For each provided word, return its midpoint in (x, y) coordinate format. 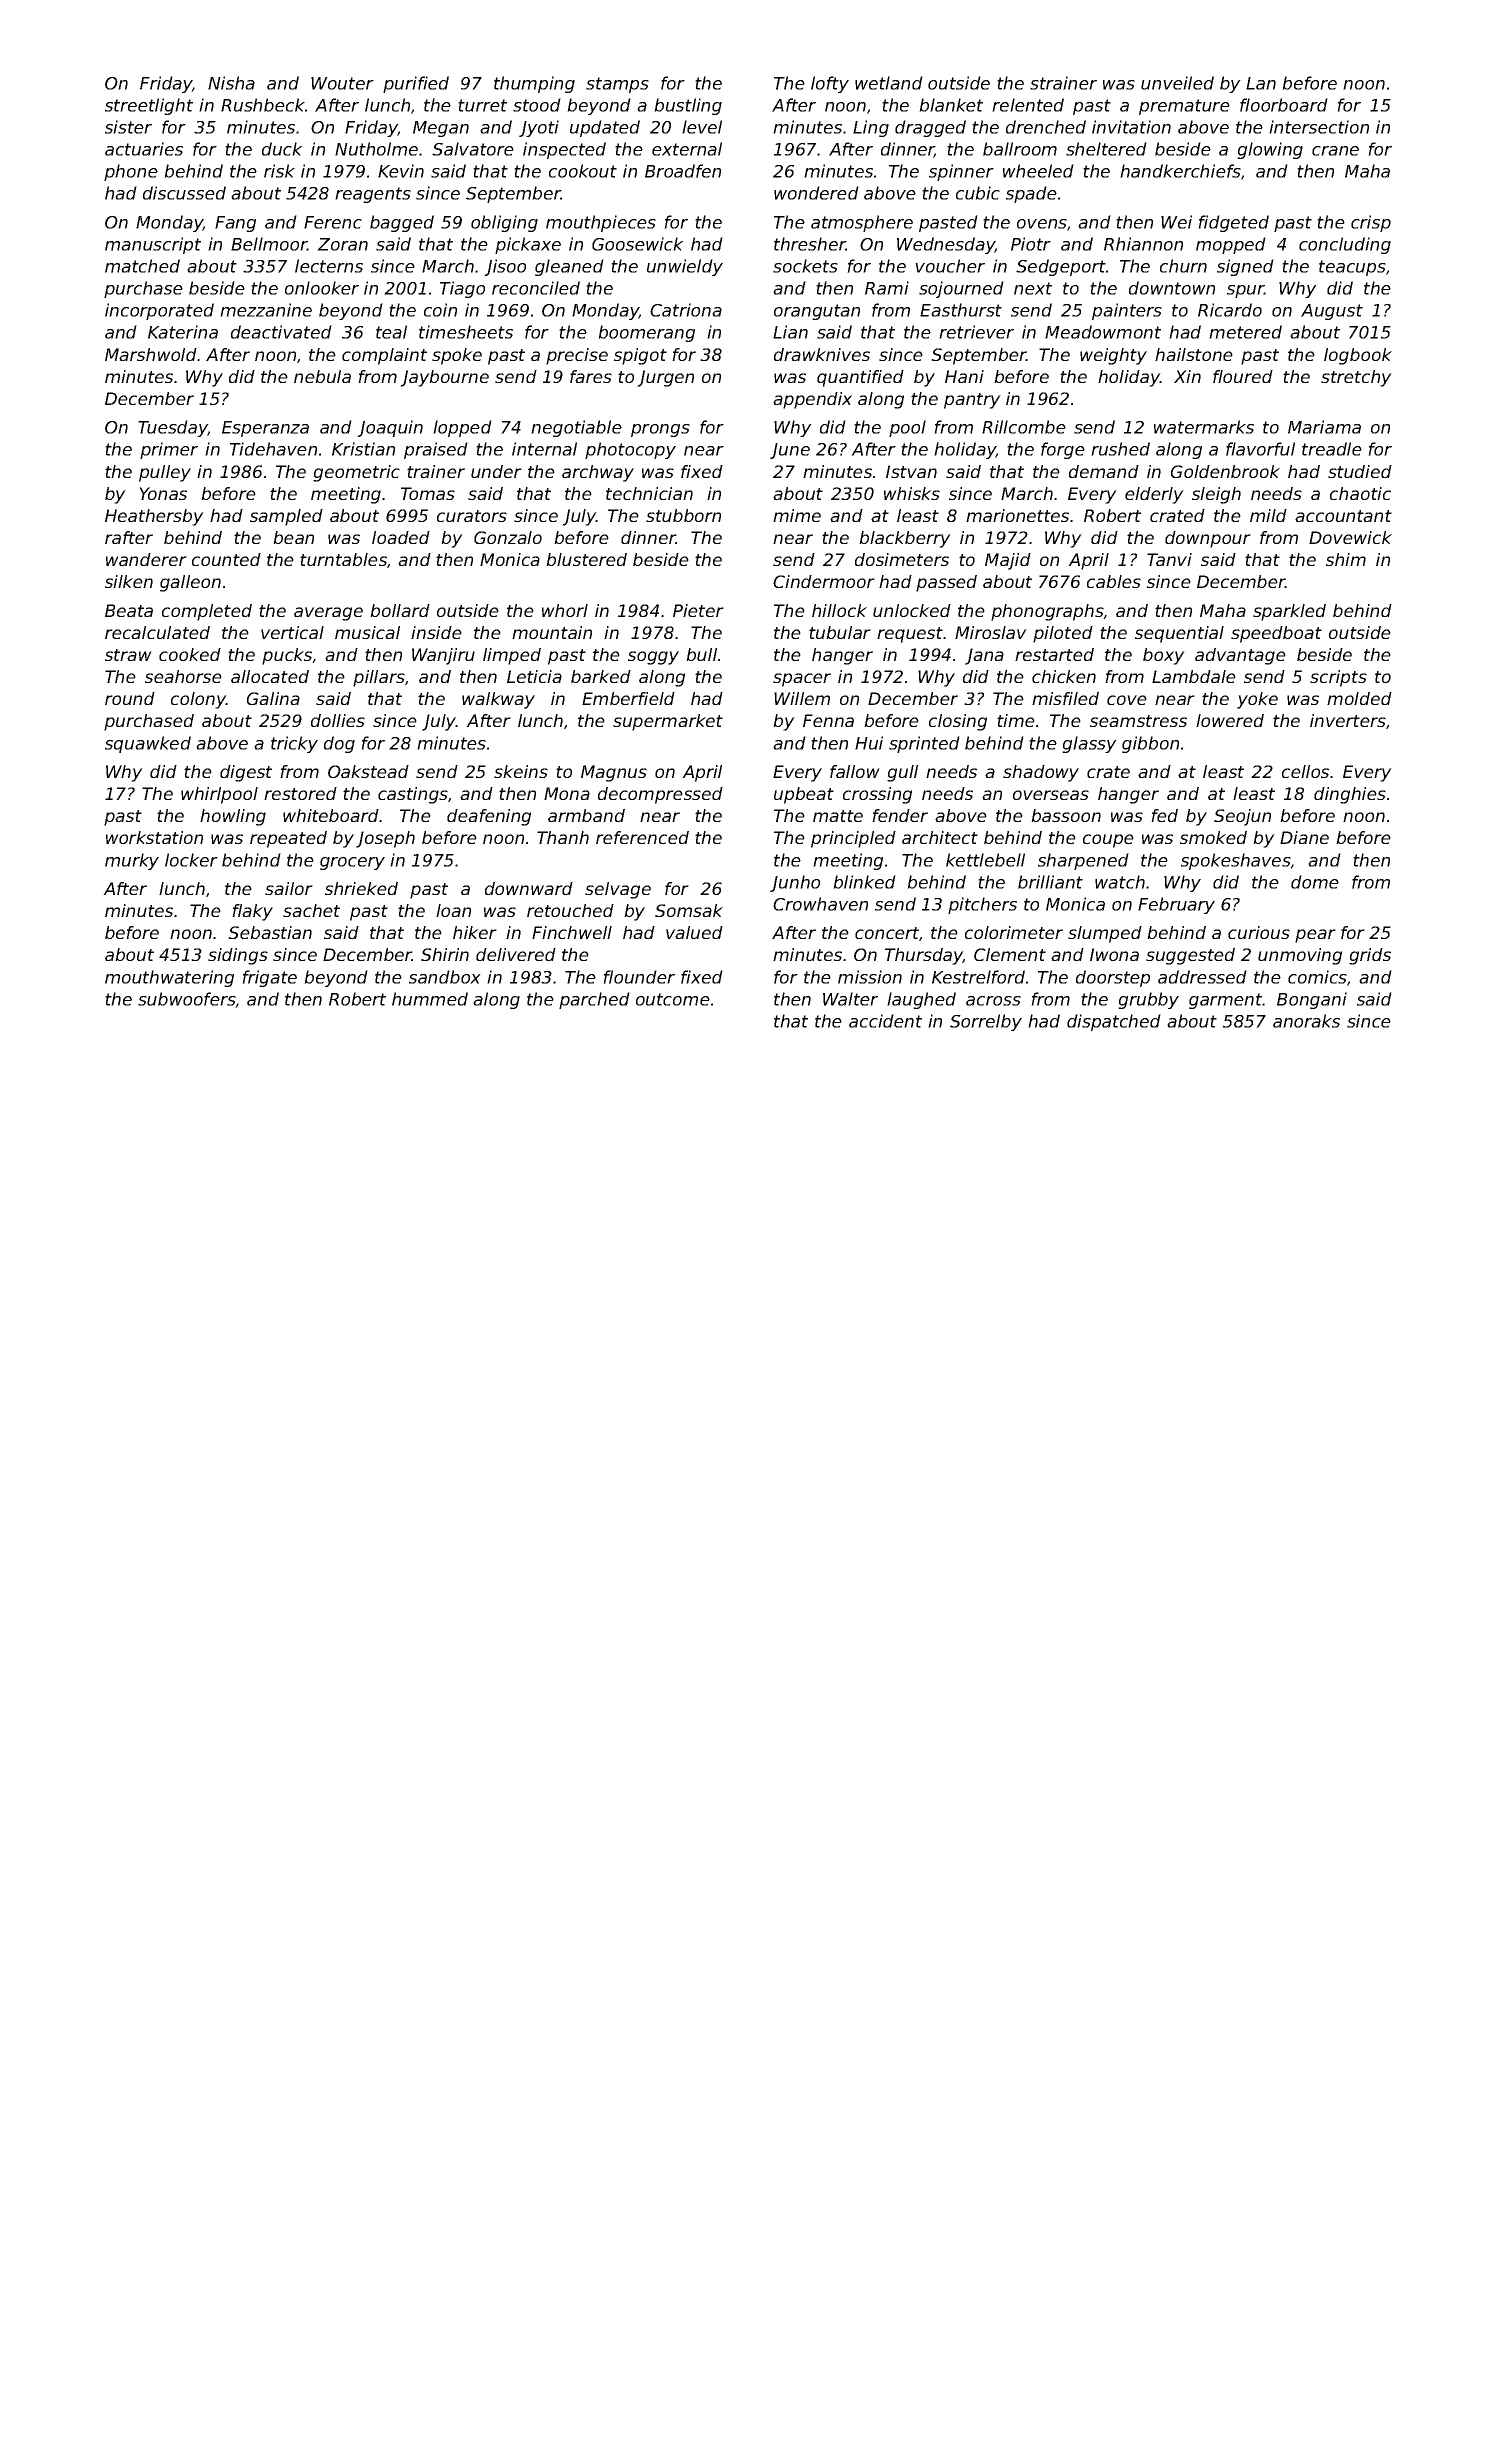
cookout (583, 171)
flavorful (1260, 449)
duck (282, 149)
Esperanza (265, 429)
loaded (401, 537)
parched (594, 1000)
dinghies (1350, 795)
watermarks (1204, 427)
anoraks (1306, 1021)
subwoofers (187, 1000)
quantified (860, 378)
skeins (521, 771)
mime (797, 515)
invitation (1131, 127)
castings (413, 795)
